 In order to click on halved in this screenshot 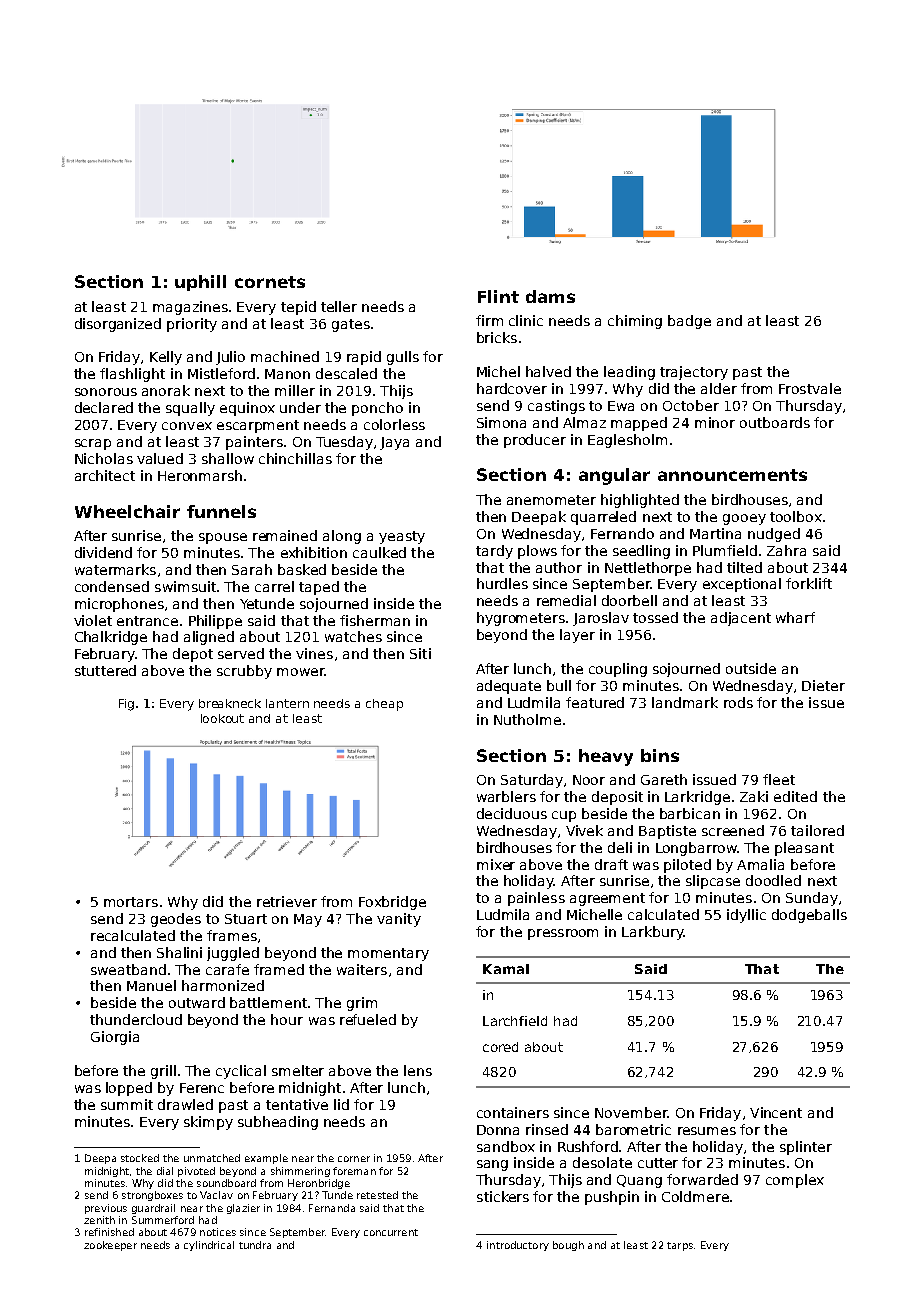, I will do `click(548, 371)`.
